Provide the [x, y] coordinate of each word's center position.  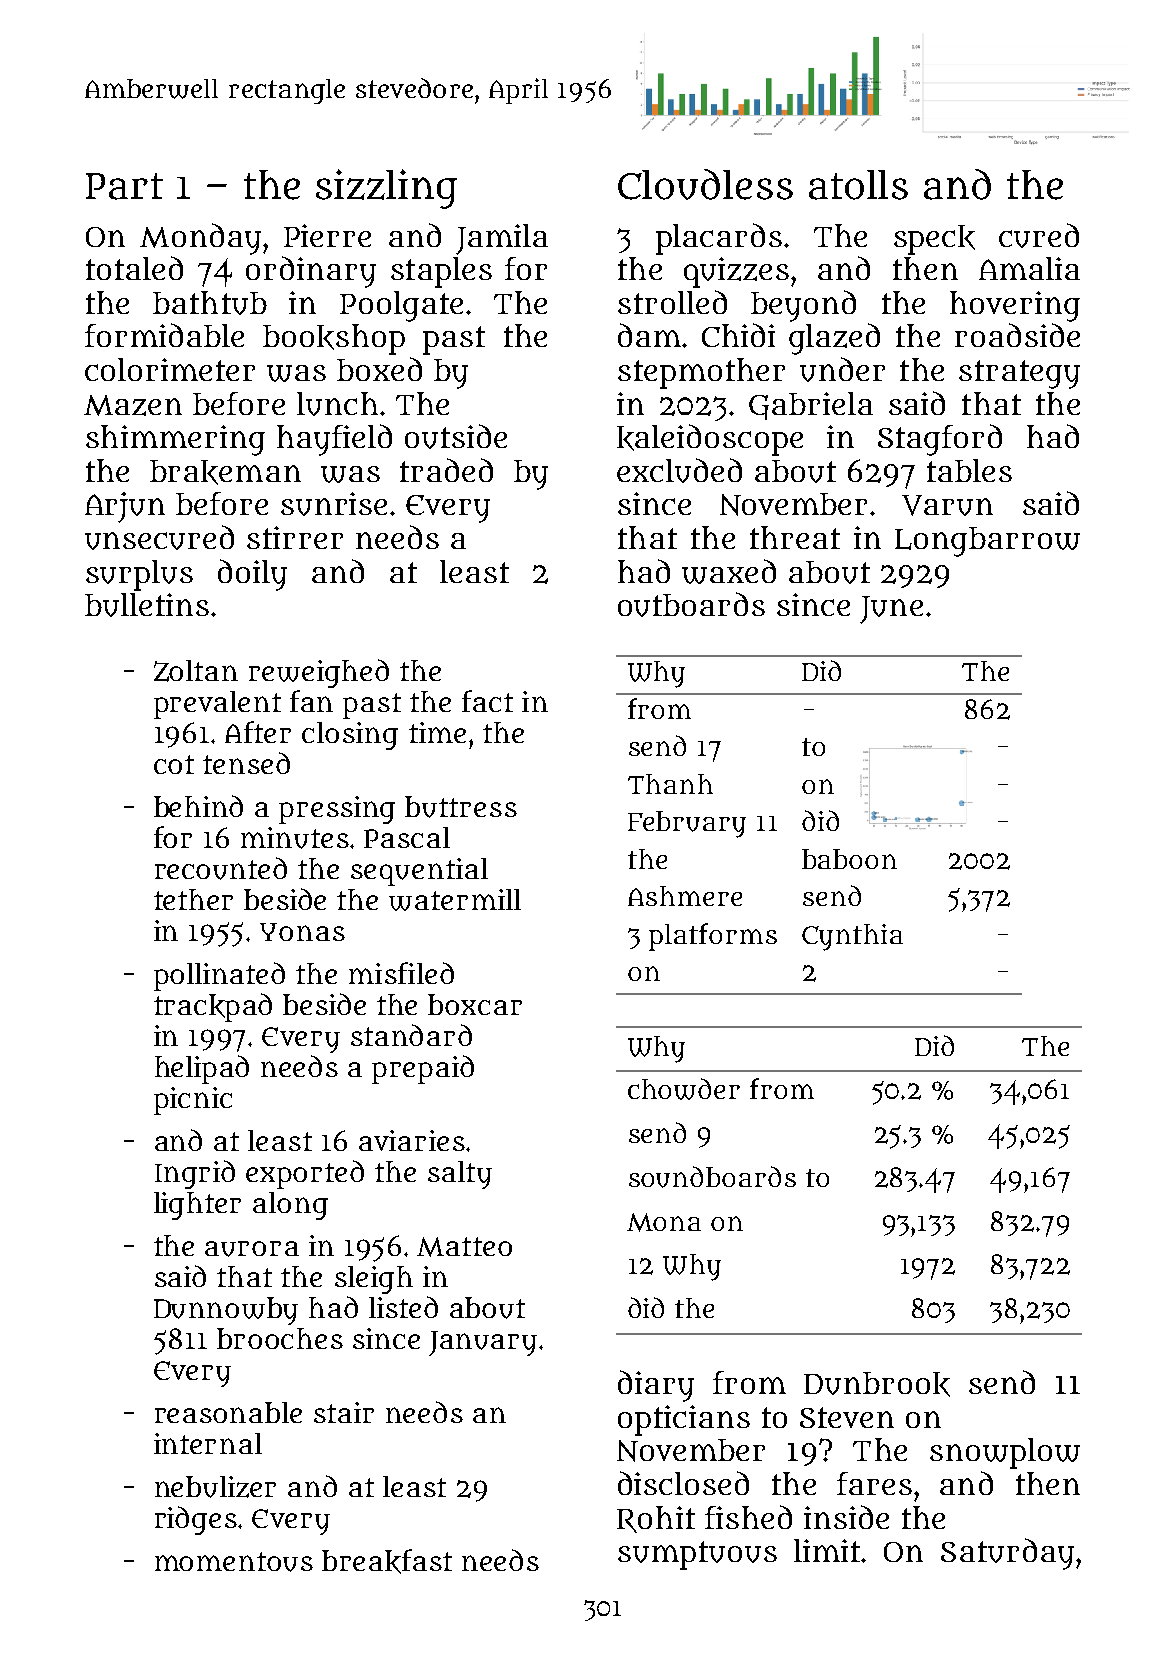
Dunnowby [226, 1311]
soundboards [712, 1177]
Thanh [670, 784]
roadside [1017, 335]
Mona [664, 1222]
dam [649, 335]
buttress [461, 807]
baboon [849, 859]
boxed [379, 369]
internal [208, 1443]
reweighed [319, 673]
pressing [337, 810]
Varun [947, 505]
